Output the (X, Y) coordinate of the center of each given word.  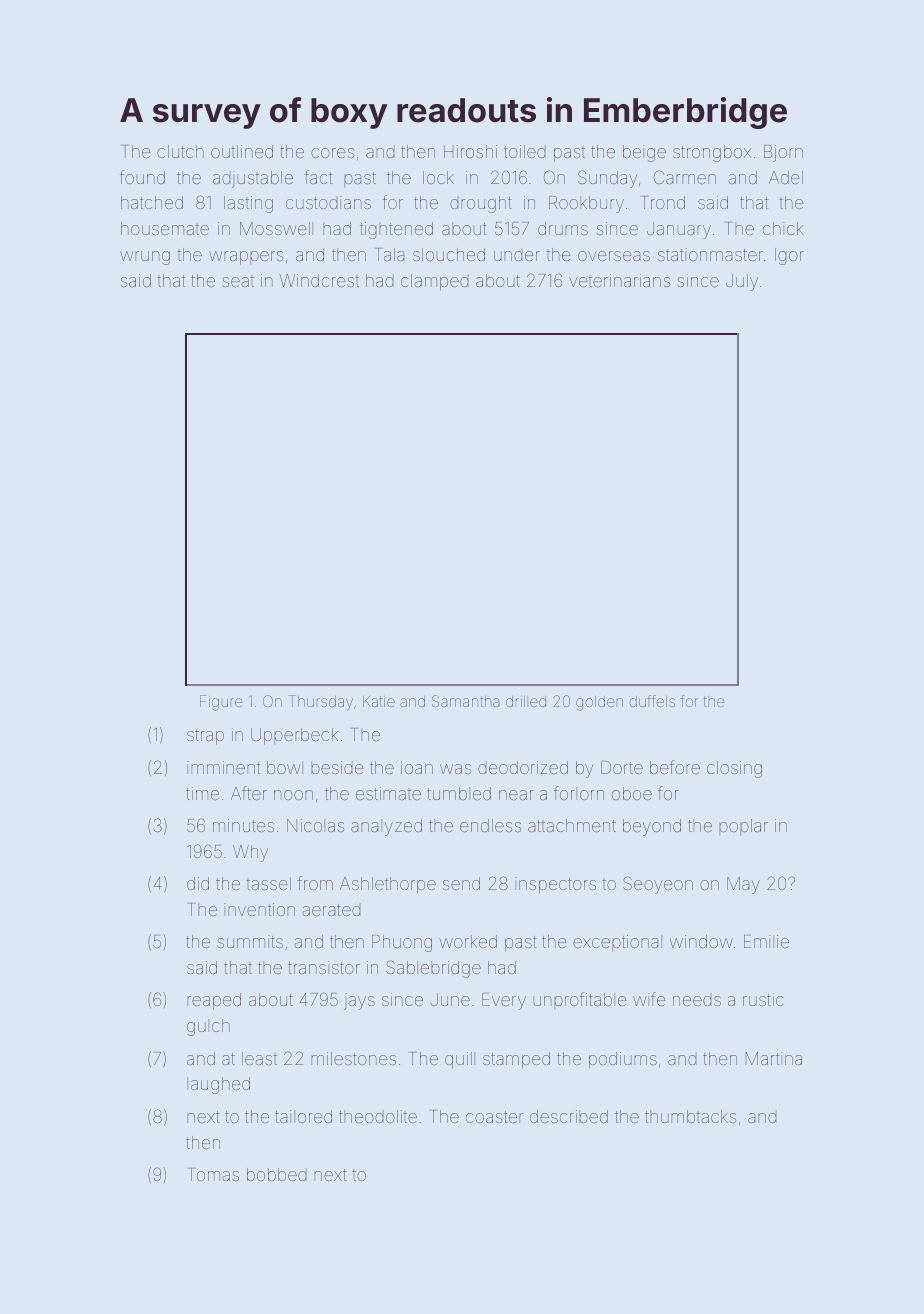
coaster (494, 1117)
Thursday (320, 702)
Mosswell (276, 228)
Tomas (213, 1174)
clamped (435, 282)
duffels (652, 701)
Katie (379, 701)
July (742, 282)
